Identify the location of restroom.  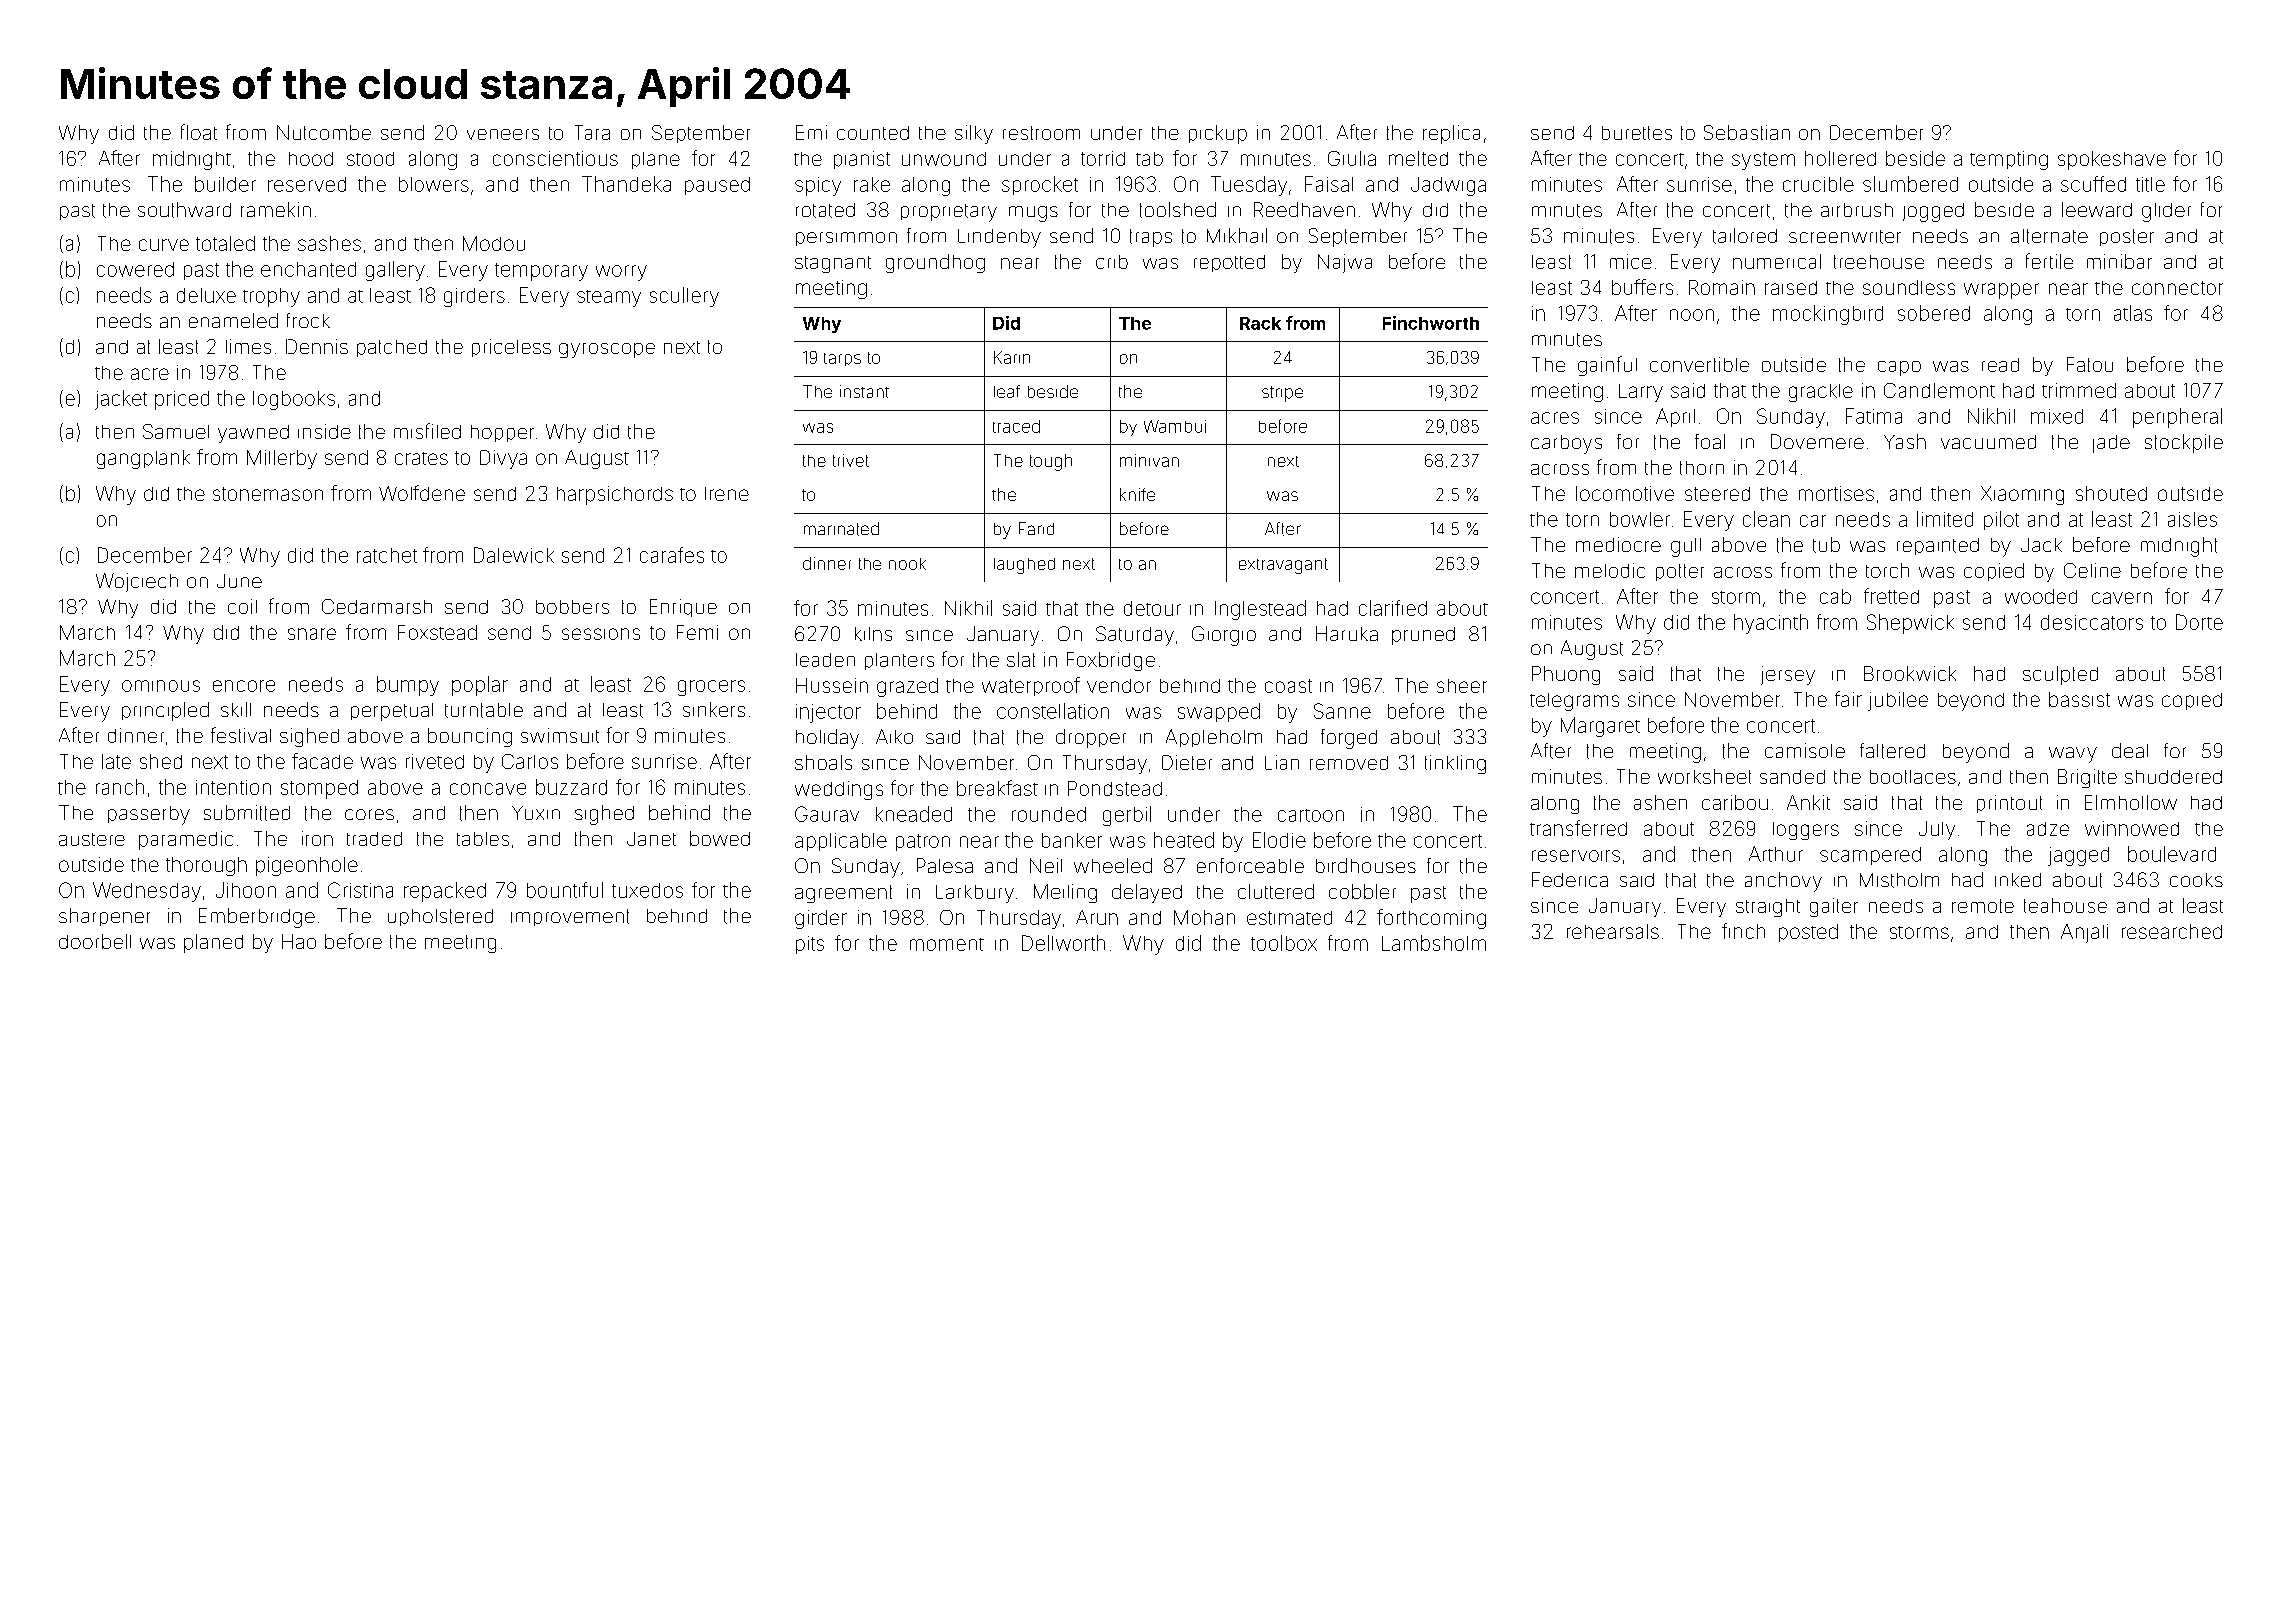
(1041, 133).
